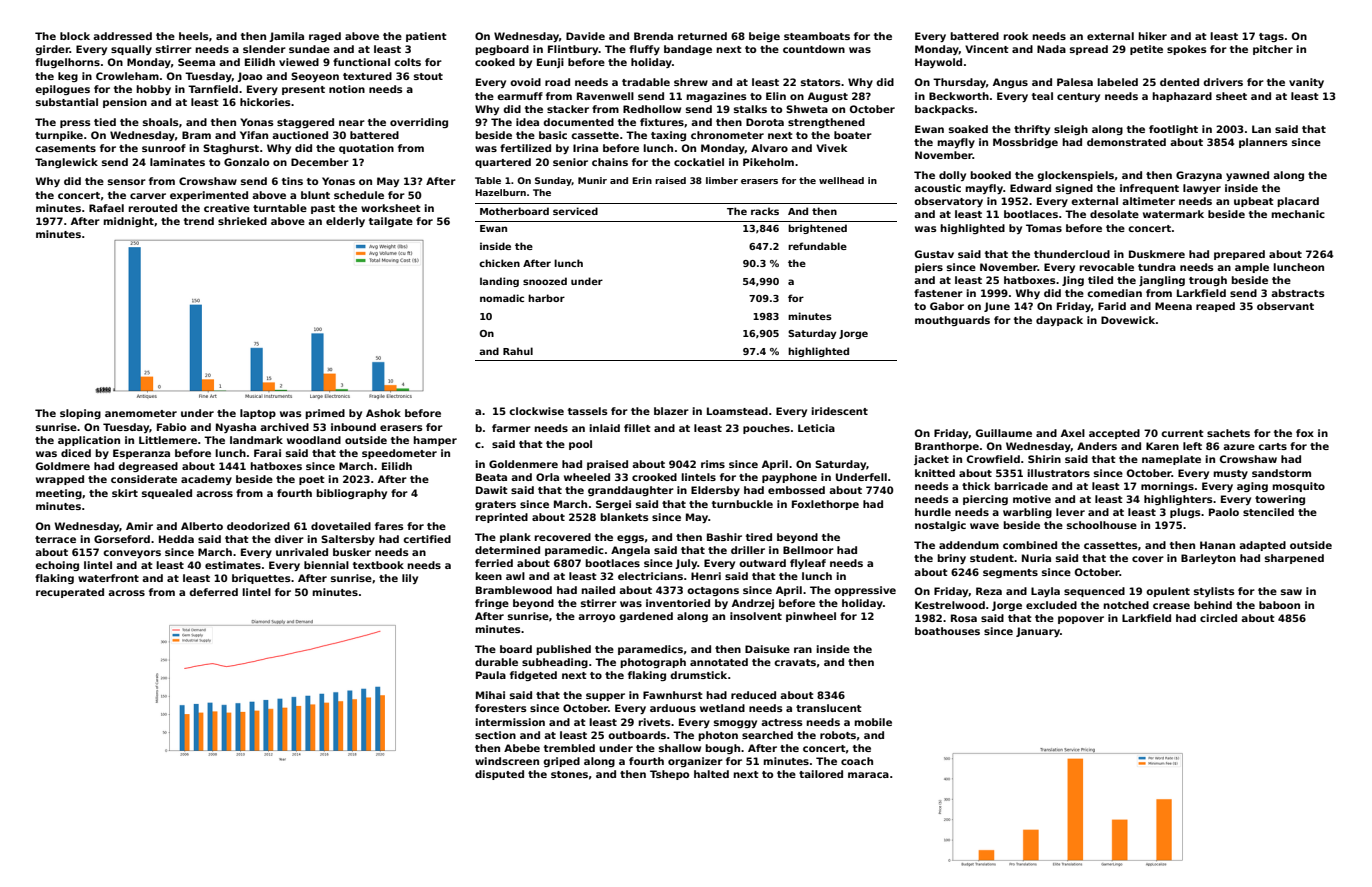 This document has height=887, width=1372. I want to click on heels, so click(194, 36).
